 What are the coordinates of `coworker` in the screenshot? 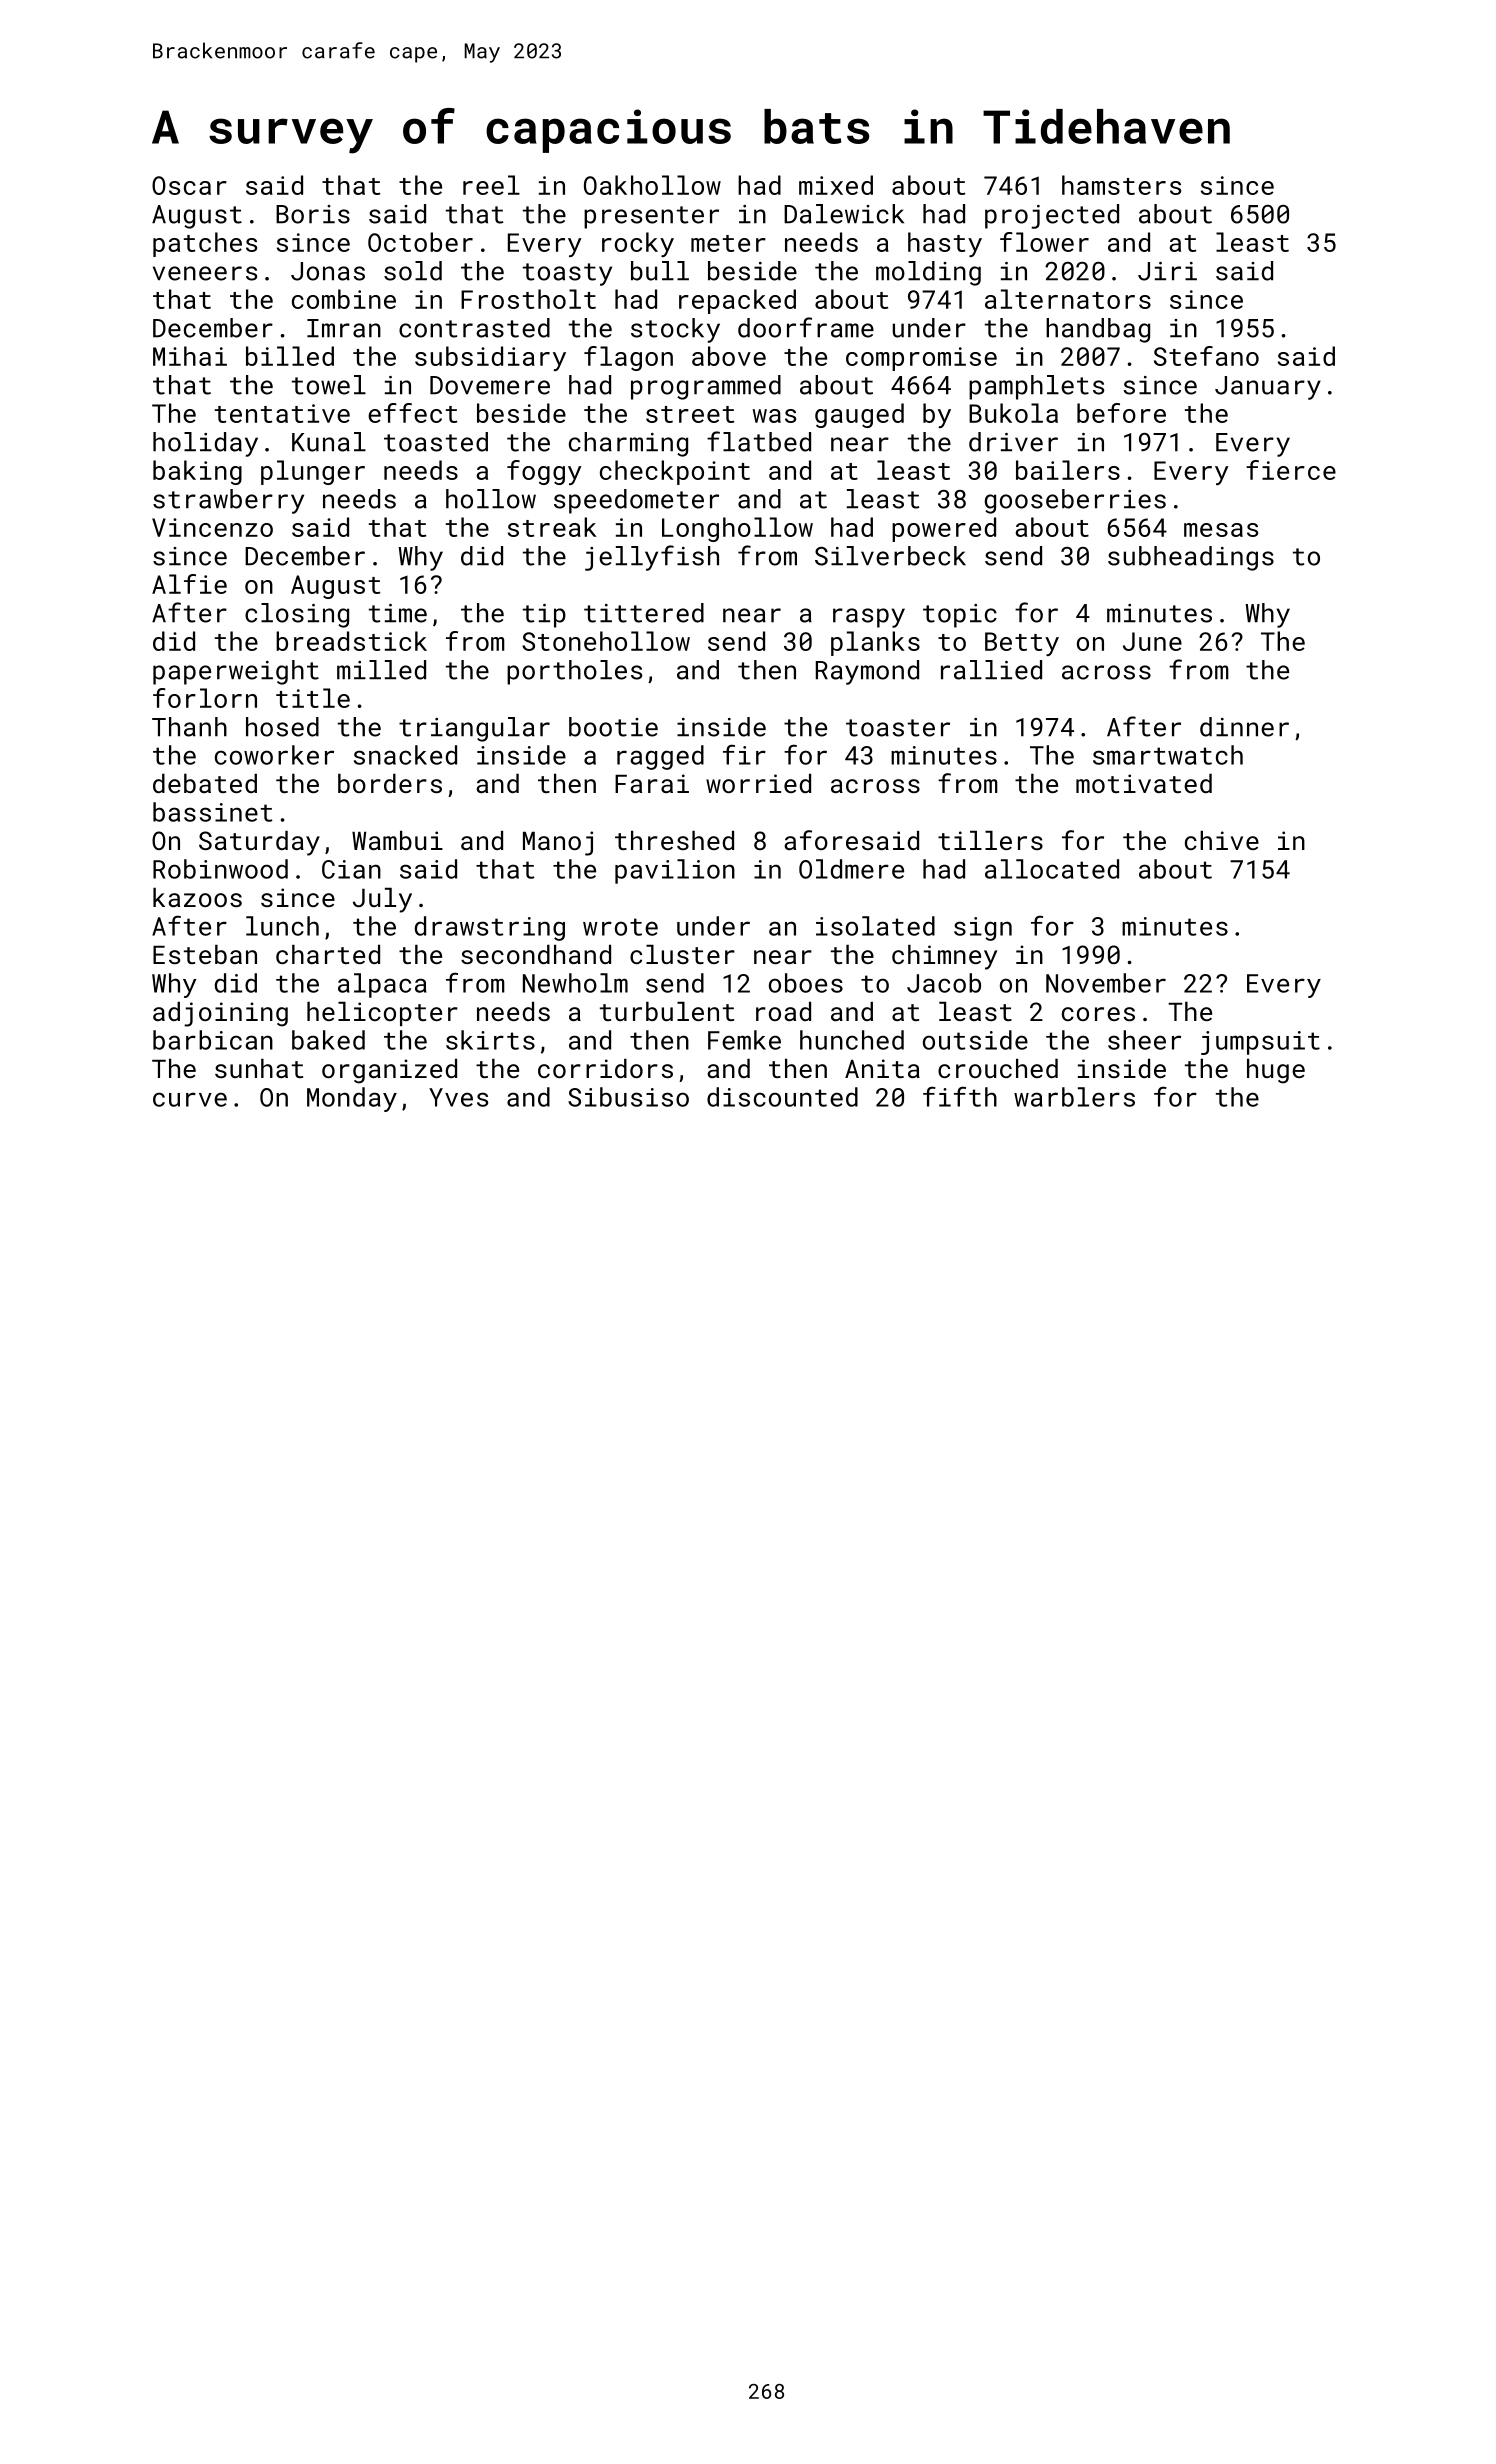 It's located at (274, 755).
